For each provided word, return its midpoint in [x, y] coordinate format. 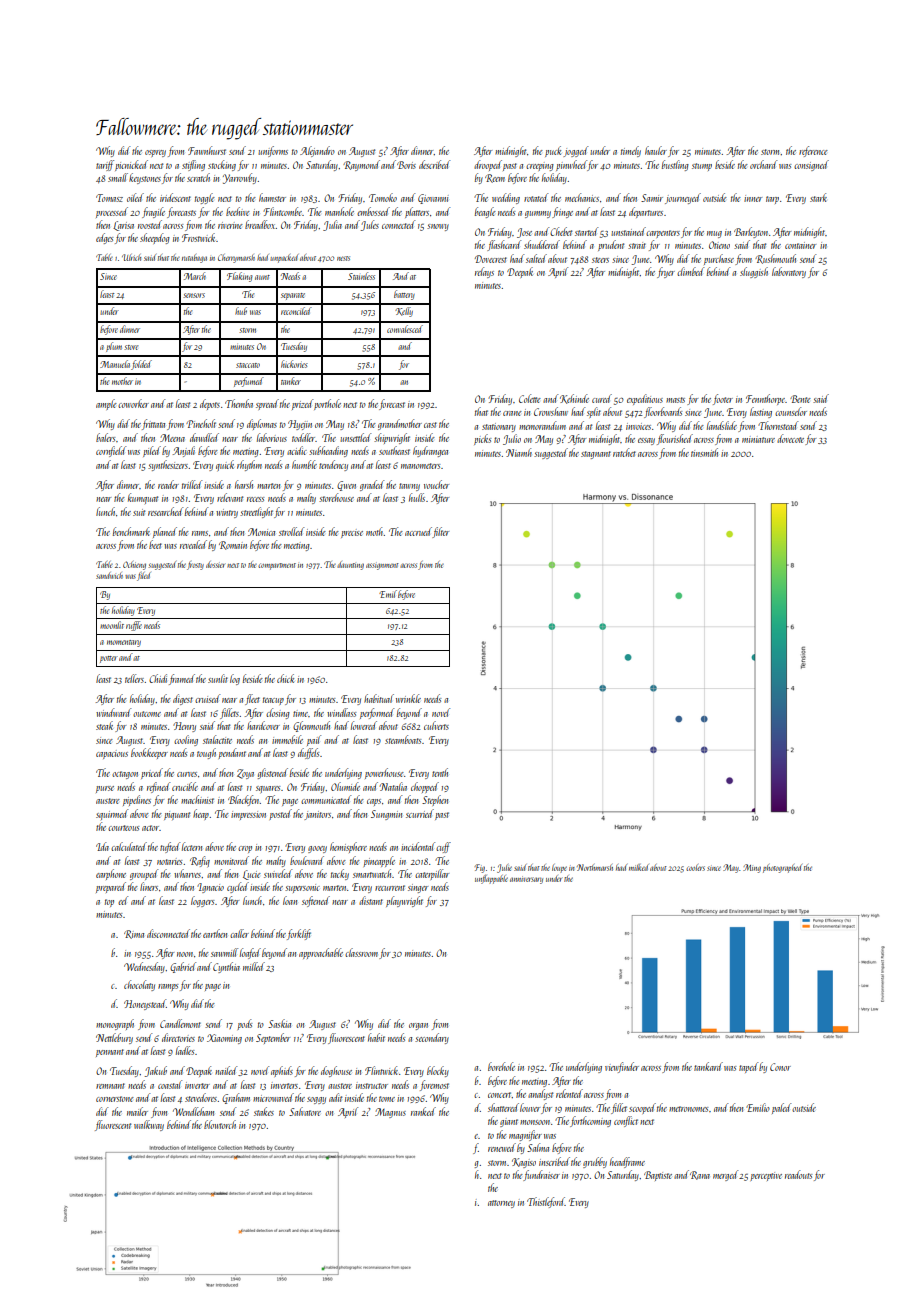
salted [536, 258]
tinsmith [704, 452]
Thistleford [546, 1202]
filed [144, 576]
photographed [782, 868]
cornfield [111, 451]
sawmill [224, 952]
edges [104, 238]
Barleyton [751, 232]
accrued [418, 531]
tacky [340, 874]
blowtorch [220, 1124]
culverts [436, 725]
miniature [758, 440]
